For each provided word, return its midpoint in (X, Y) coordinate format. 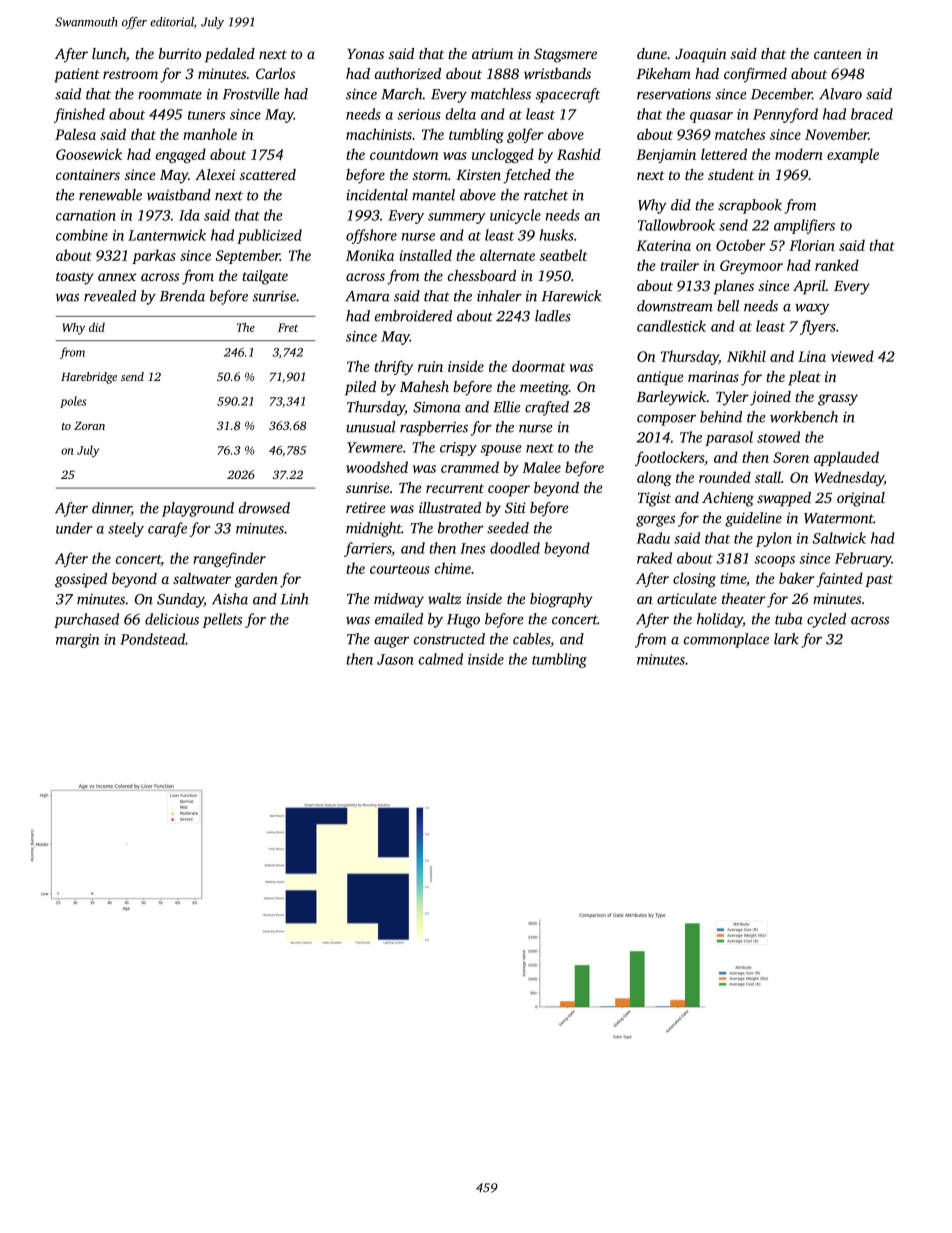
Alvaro (840, 94)
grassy (838, 400)
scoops (774, 561)
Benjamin (666, 156)
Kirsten (478, 174)
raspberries (434, 428)
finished (79, 115)
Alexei (215, 174)
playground (198, 509)
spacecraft (568, 95)
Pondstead (152, 639)
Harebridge (89, 378)
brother (461, 528)
